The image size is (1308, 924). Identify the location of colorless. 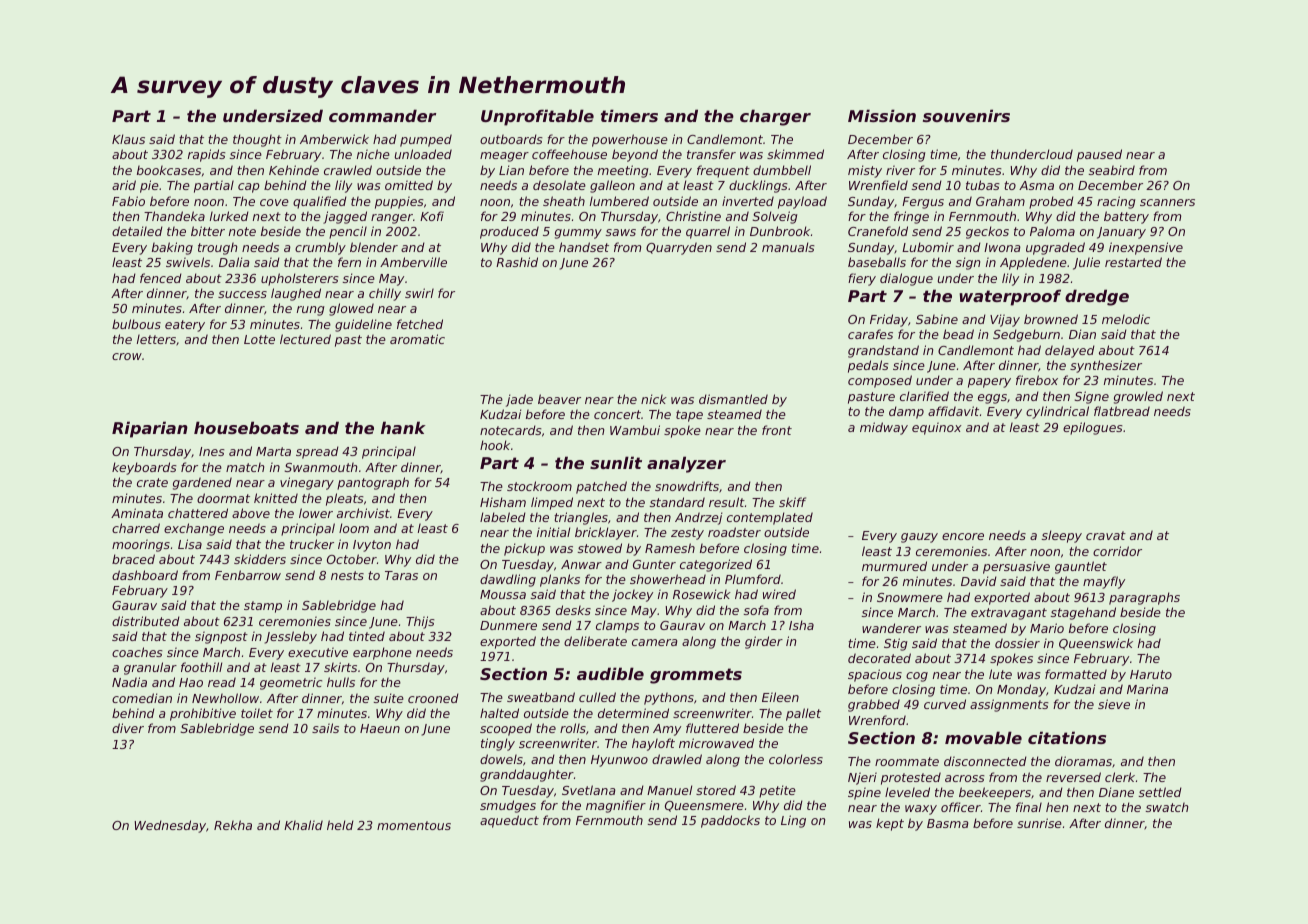
(796, 759).
